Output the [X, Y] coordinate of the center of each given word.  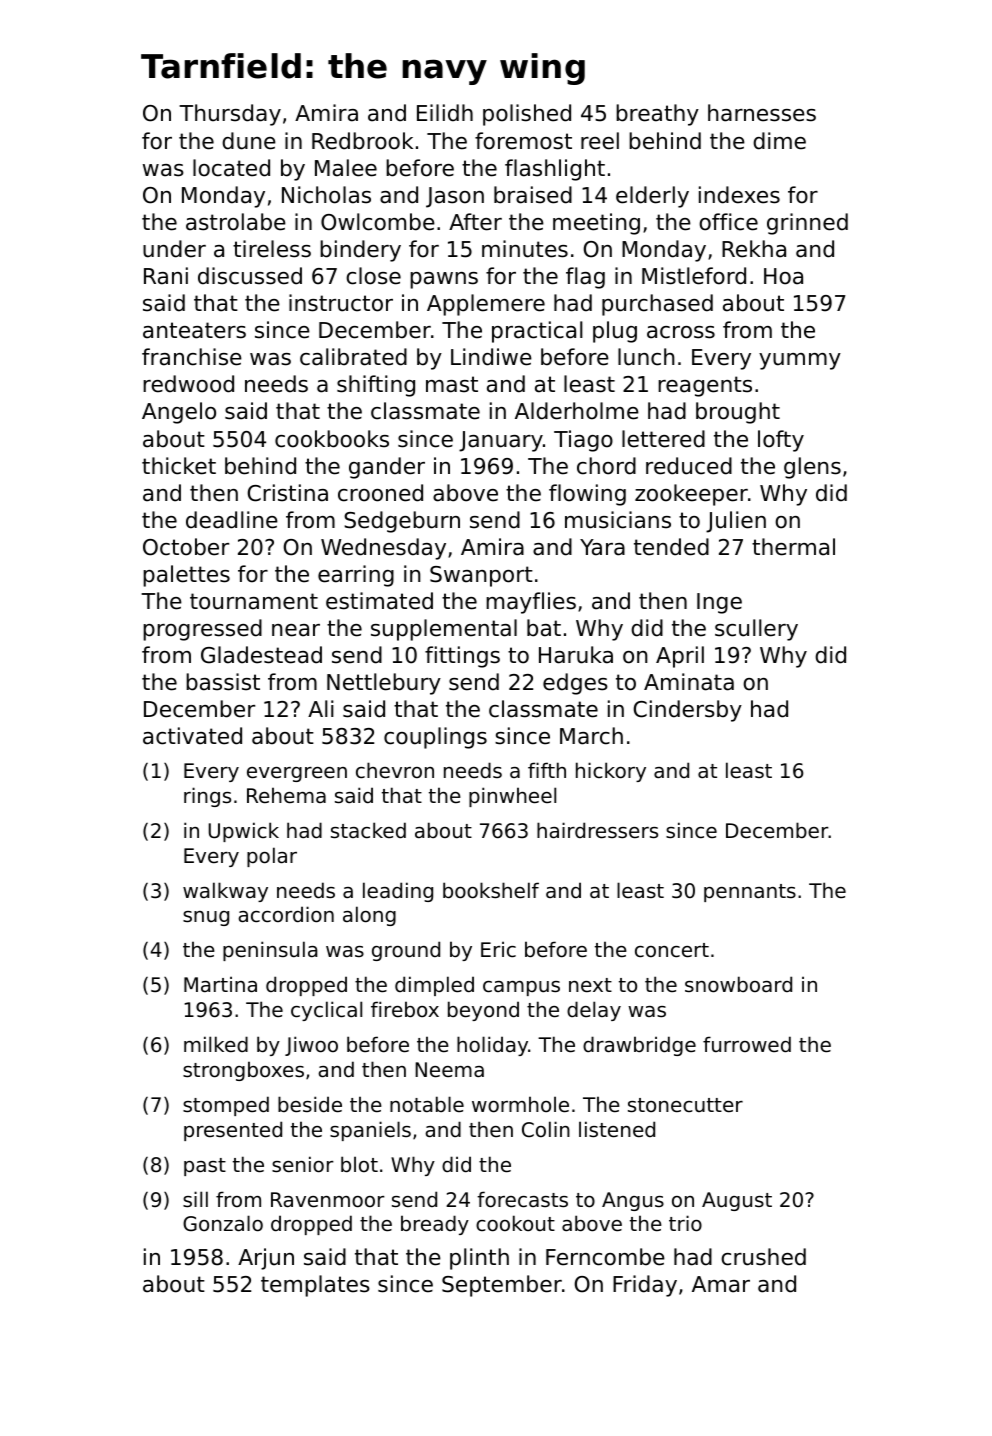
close [373, 276]
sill [195, 1199]
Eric [498, 949]
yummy [800, 361]
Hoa [783, 276]
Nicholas [326, 195]
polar [272, 857]
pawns [444, 280]
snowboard [738, 984]
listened [617, 1129]
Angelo [179, 413]
